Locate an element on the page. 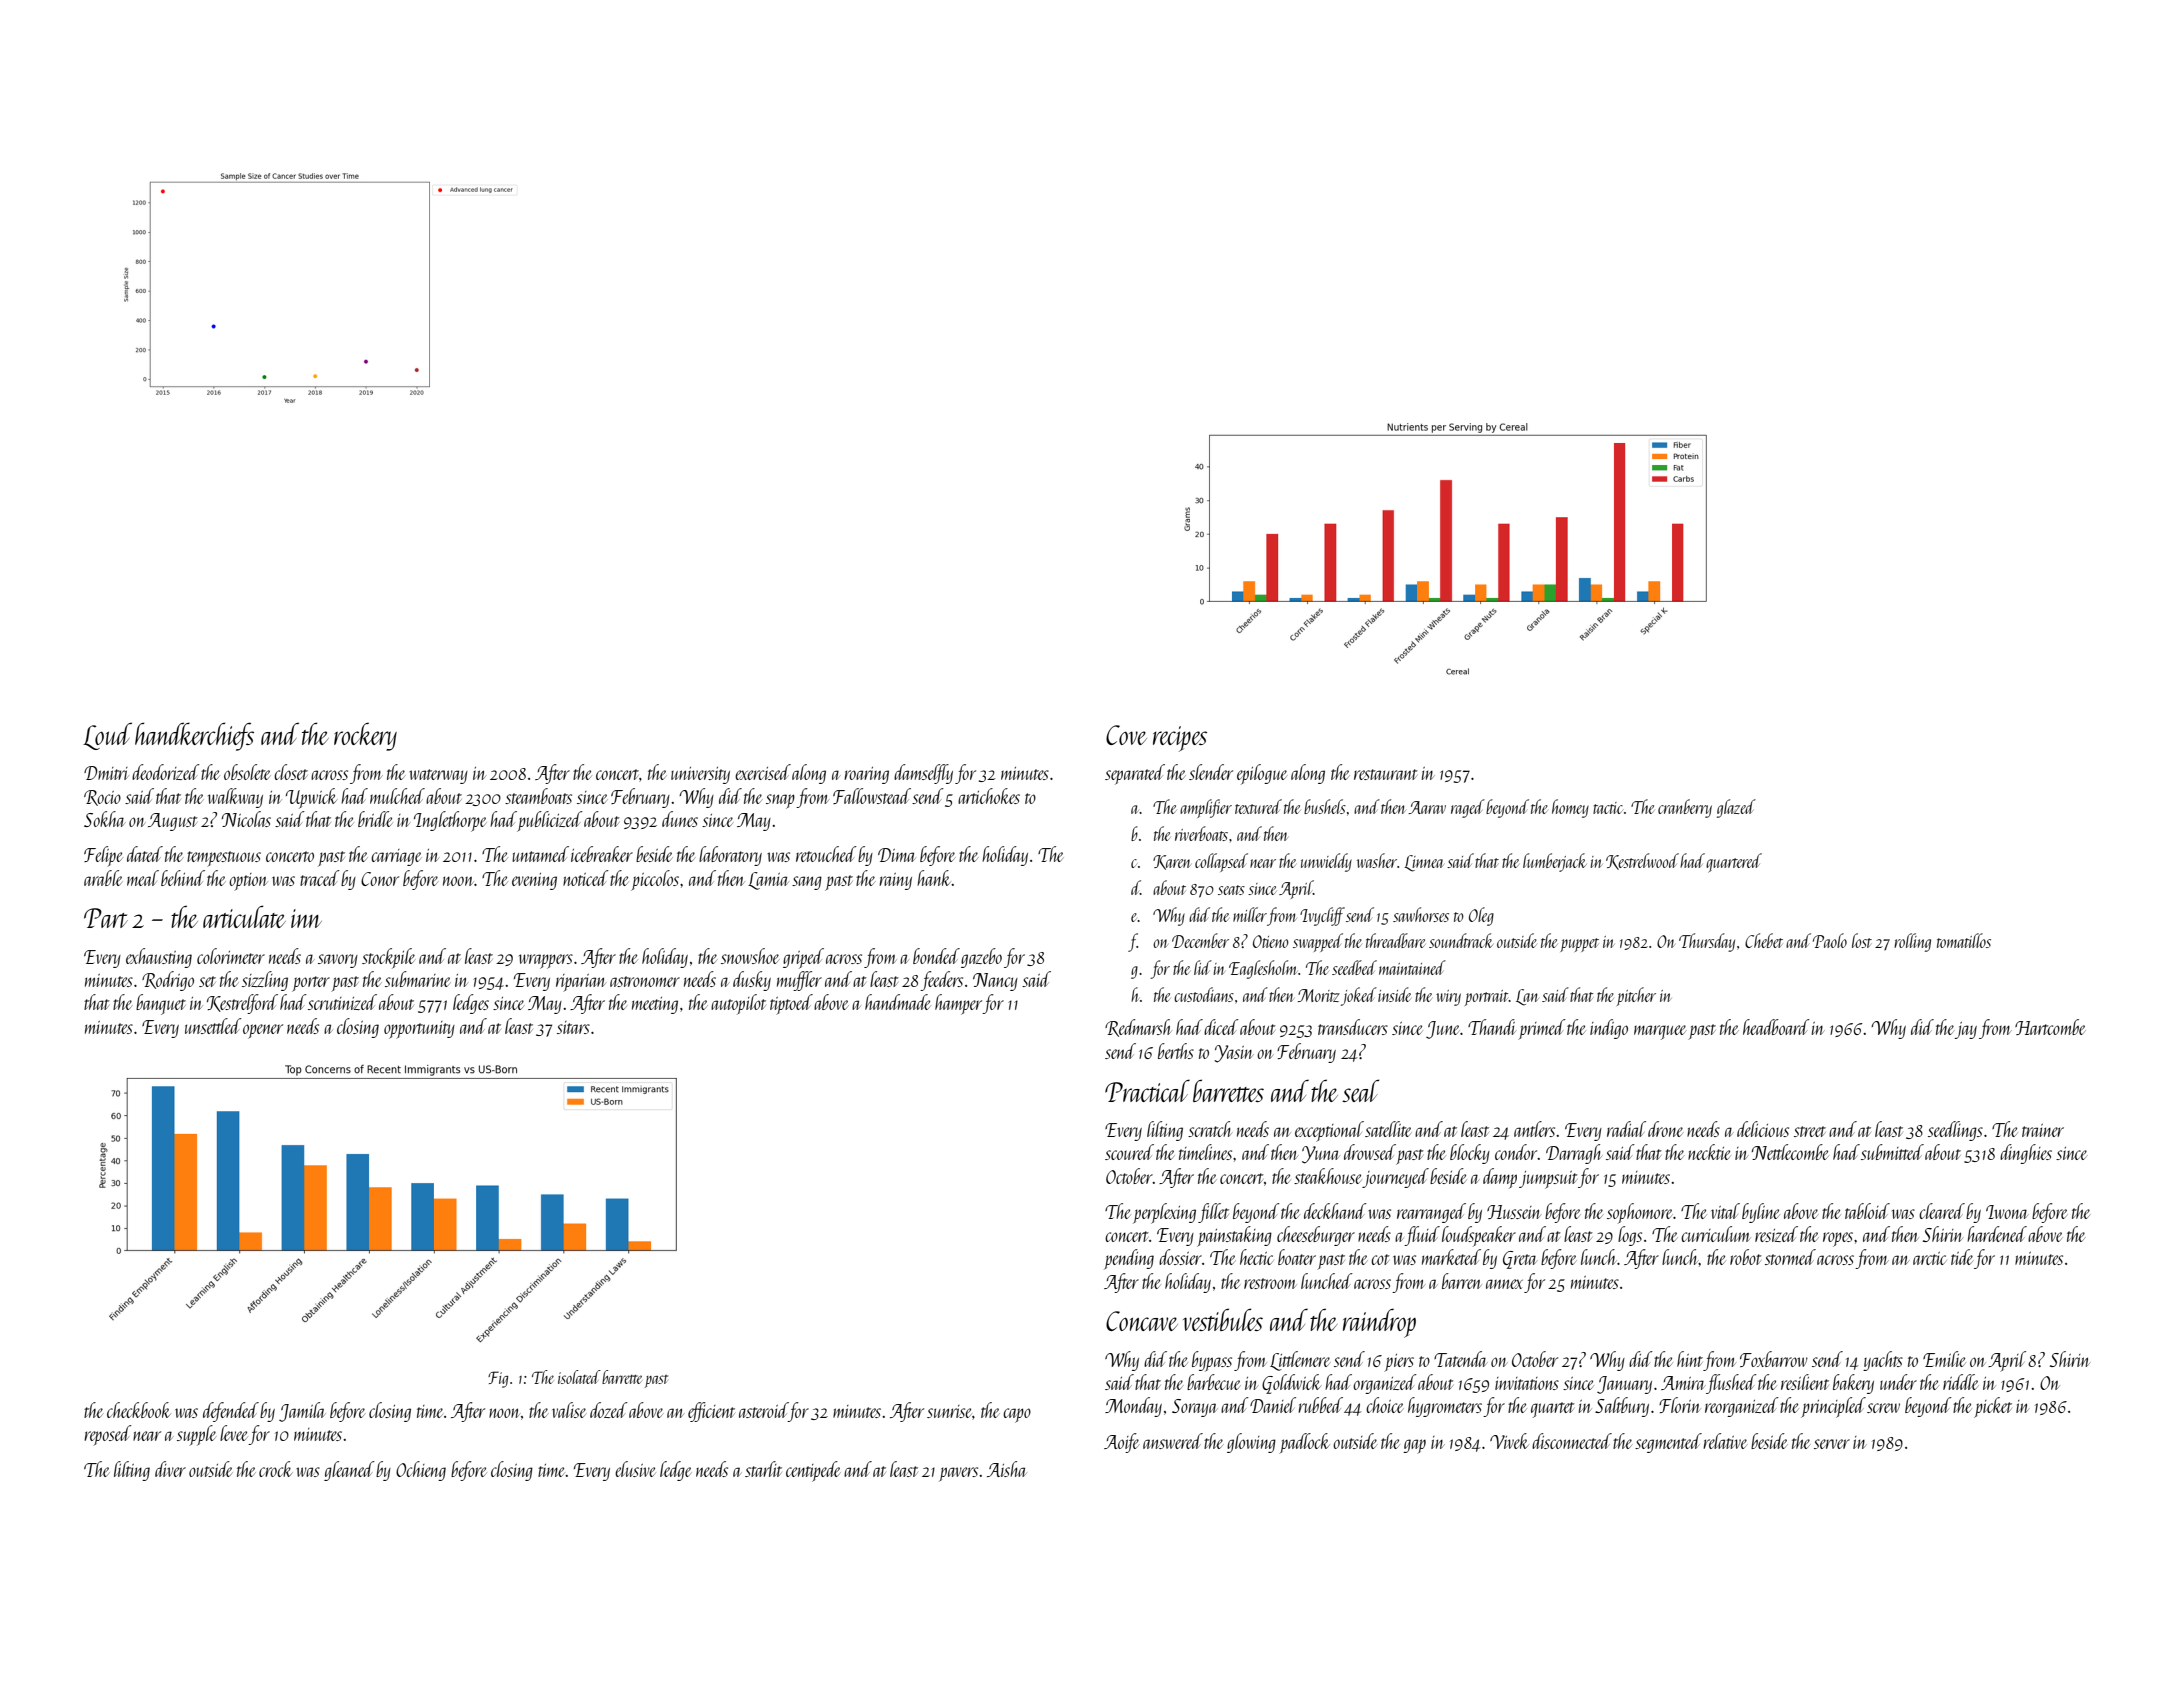 The width and height of the document is (2178, 1683). gleaned is located at coordinates (349, 1471).
